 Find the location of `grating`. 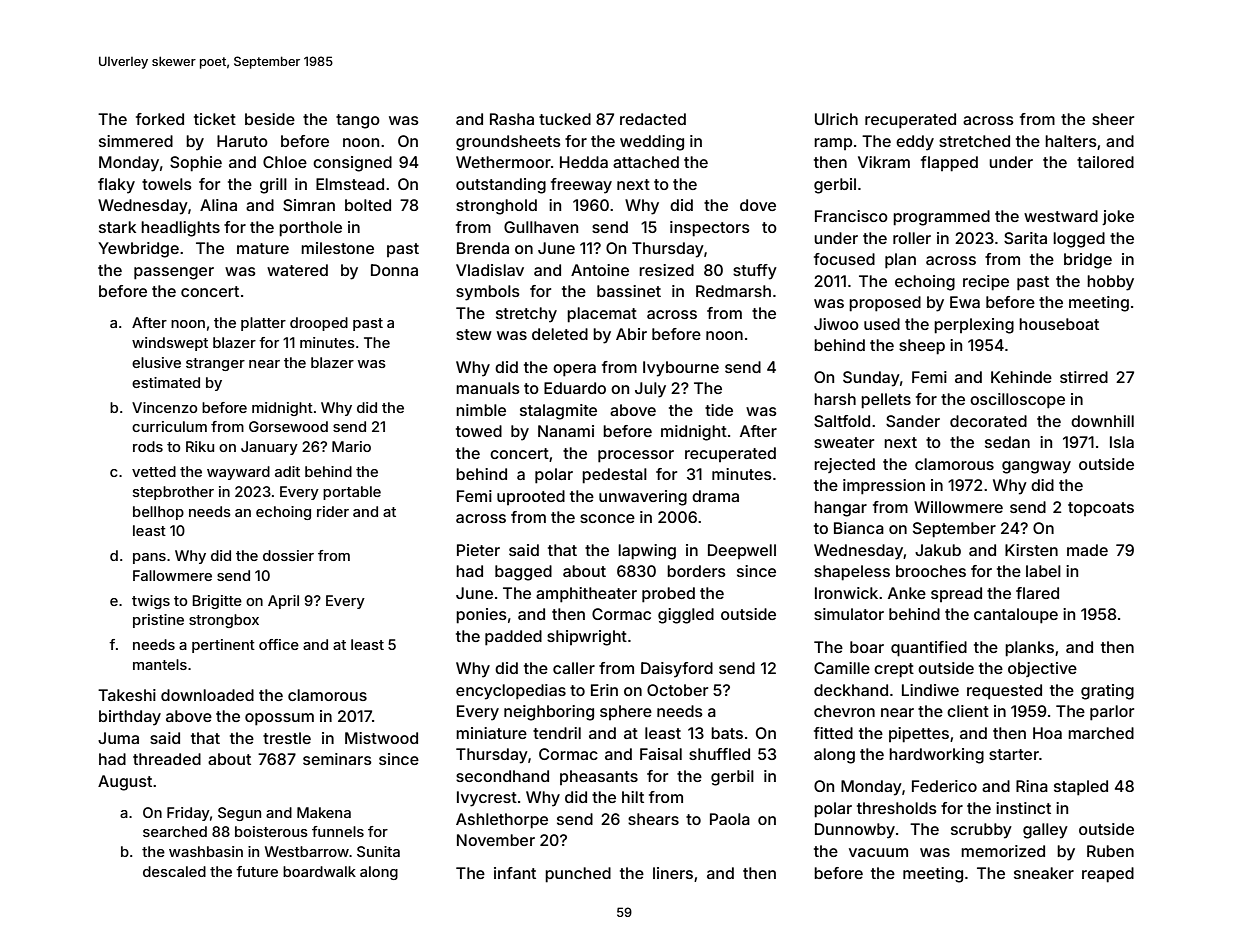

grating is located at coordinates (1107, 692).
